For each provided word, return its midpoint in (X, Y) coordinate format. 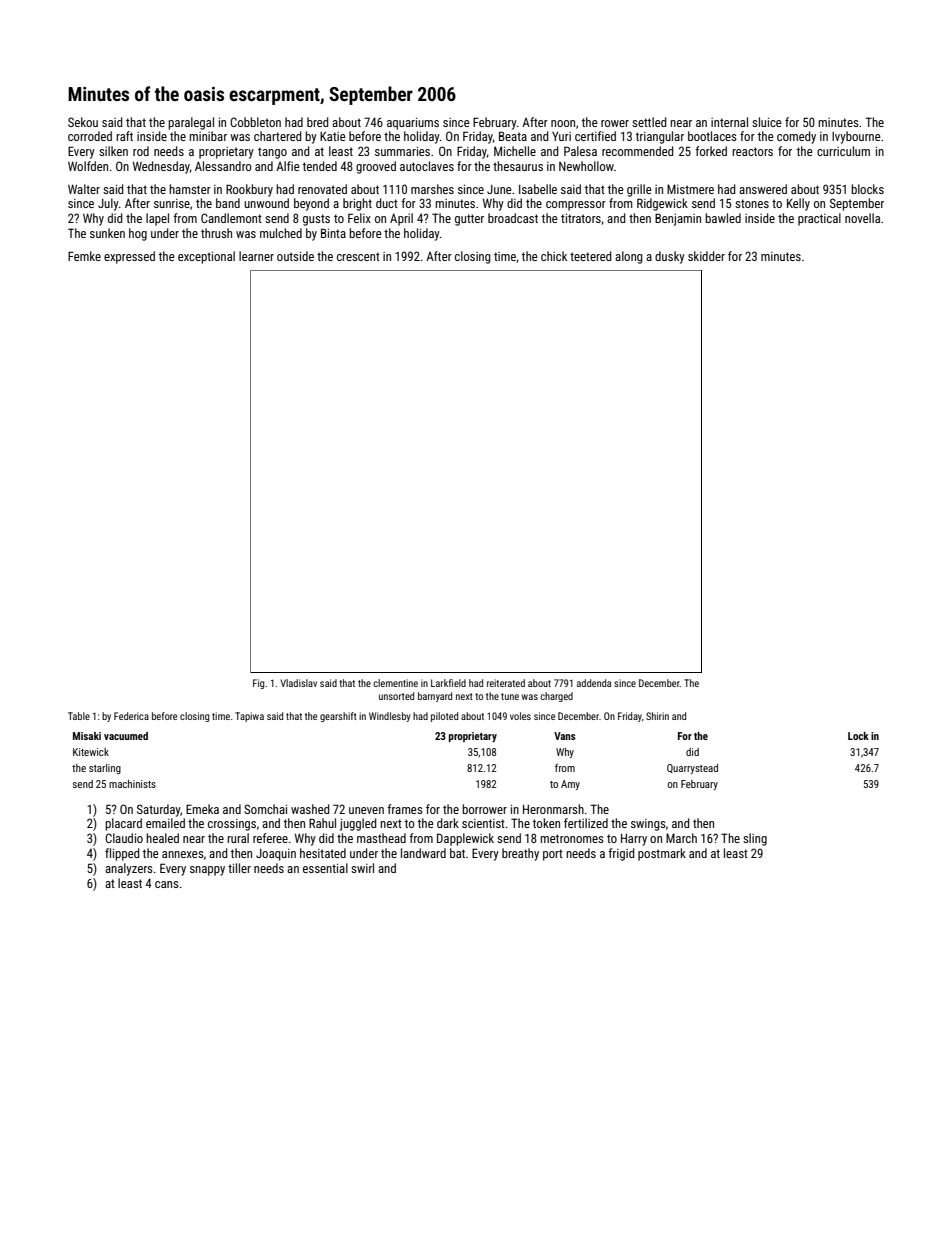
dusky (670, 257)
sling (755, 839)
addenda (594, 683)
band (228, 203)
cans (167, 884)
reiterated (506, 683)
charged (556, 697)
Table (79, 716)
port (553, 855)
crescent (358, 256)
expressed (129, 257)
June (499, 189)
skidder (706, 256)
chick (554, 256)
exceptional (206, 257)
